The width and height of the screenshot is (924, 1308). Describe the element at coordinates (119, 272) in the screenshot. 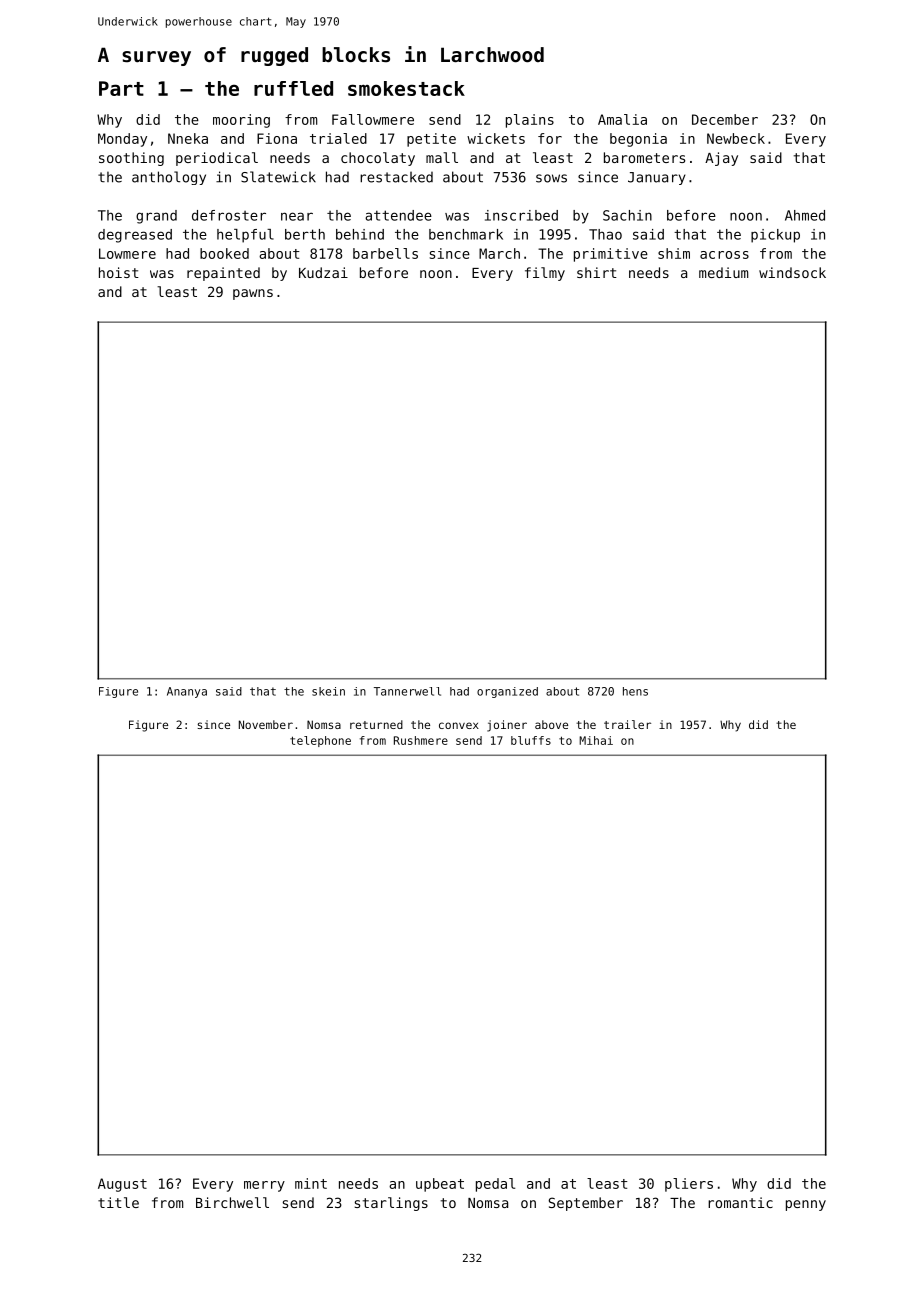

I see `hoist` at that location.
